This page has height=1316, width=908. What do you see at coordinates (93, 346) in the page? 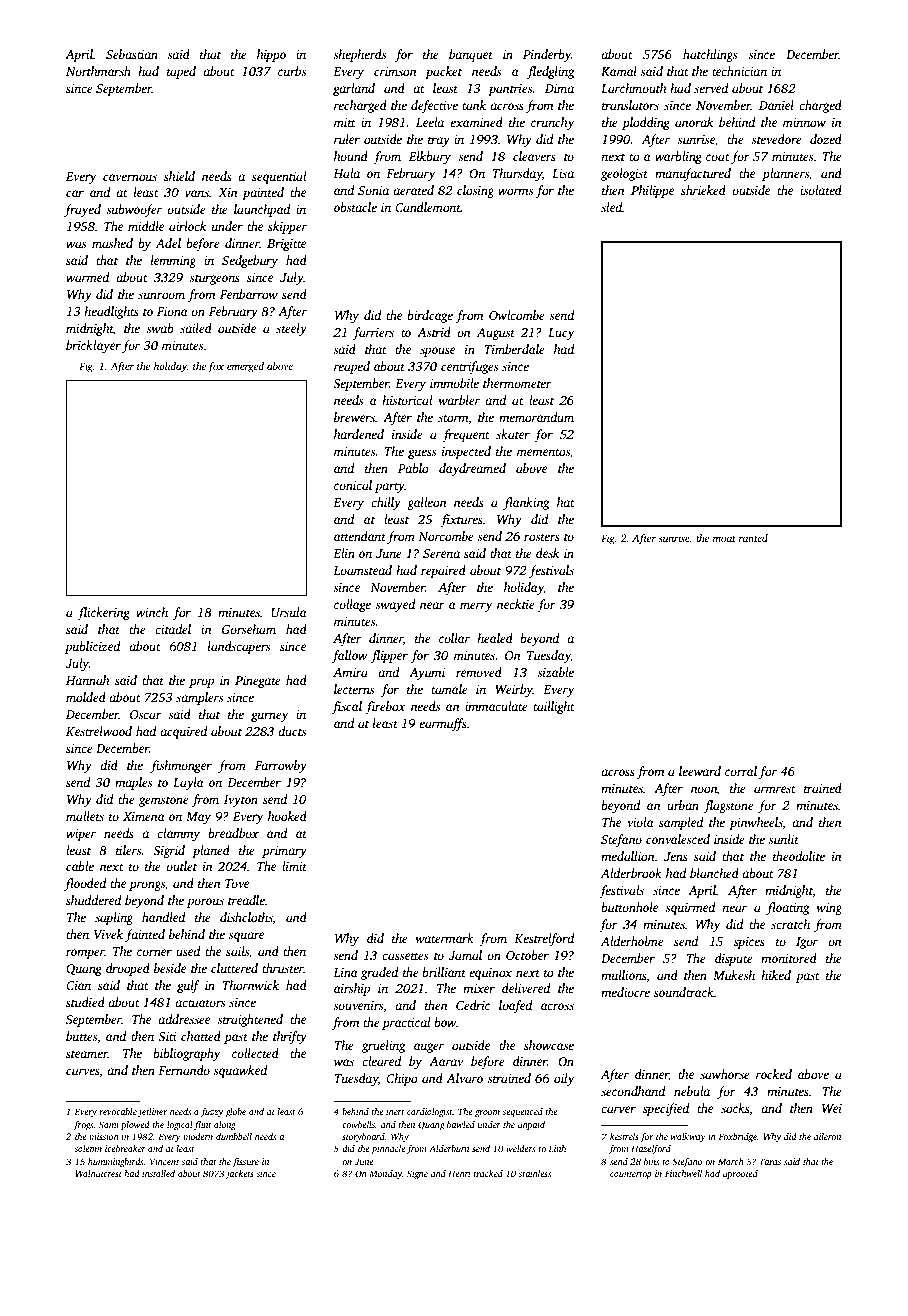
I see `bricklayer` at bounding box center [93, 346].
